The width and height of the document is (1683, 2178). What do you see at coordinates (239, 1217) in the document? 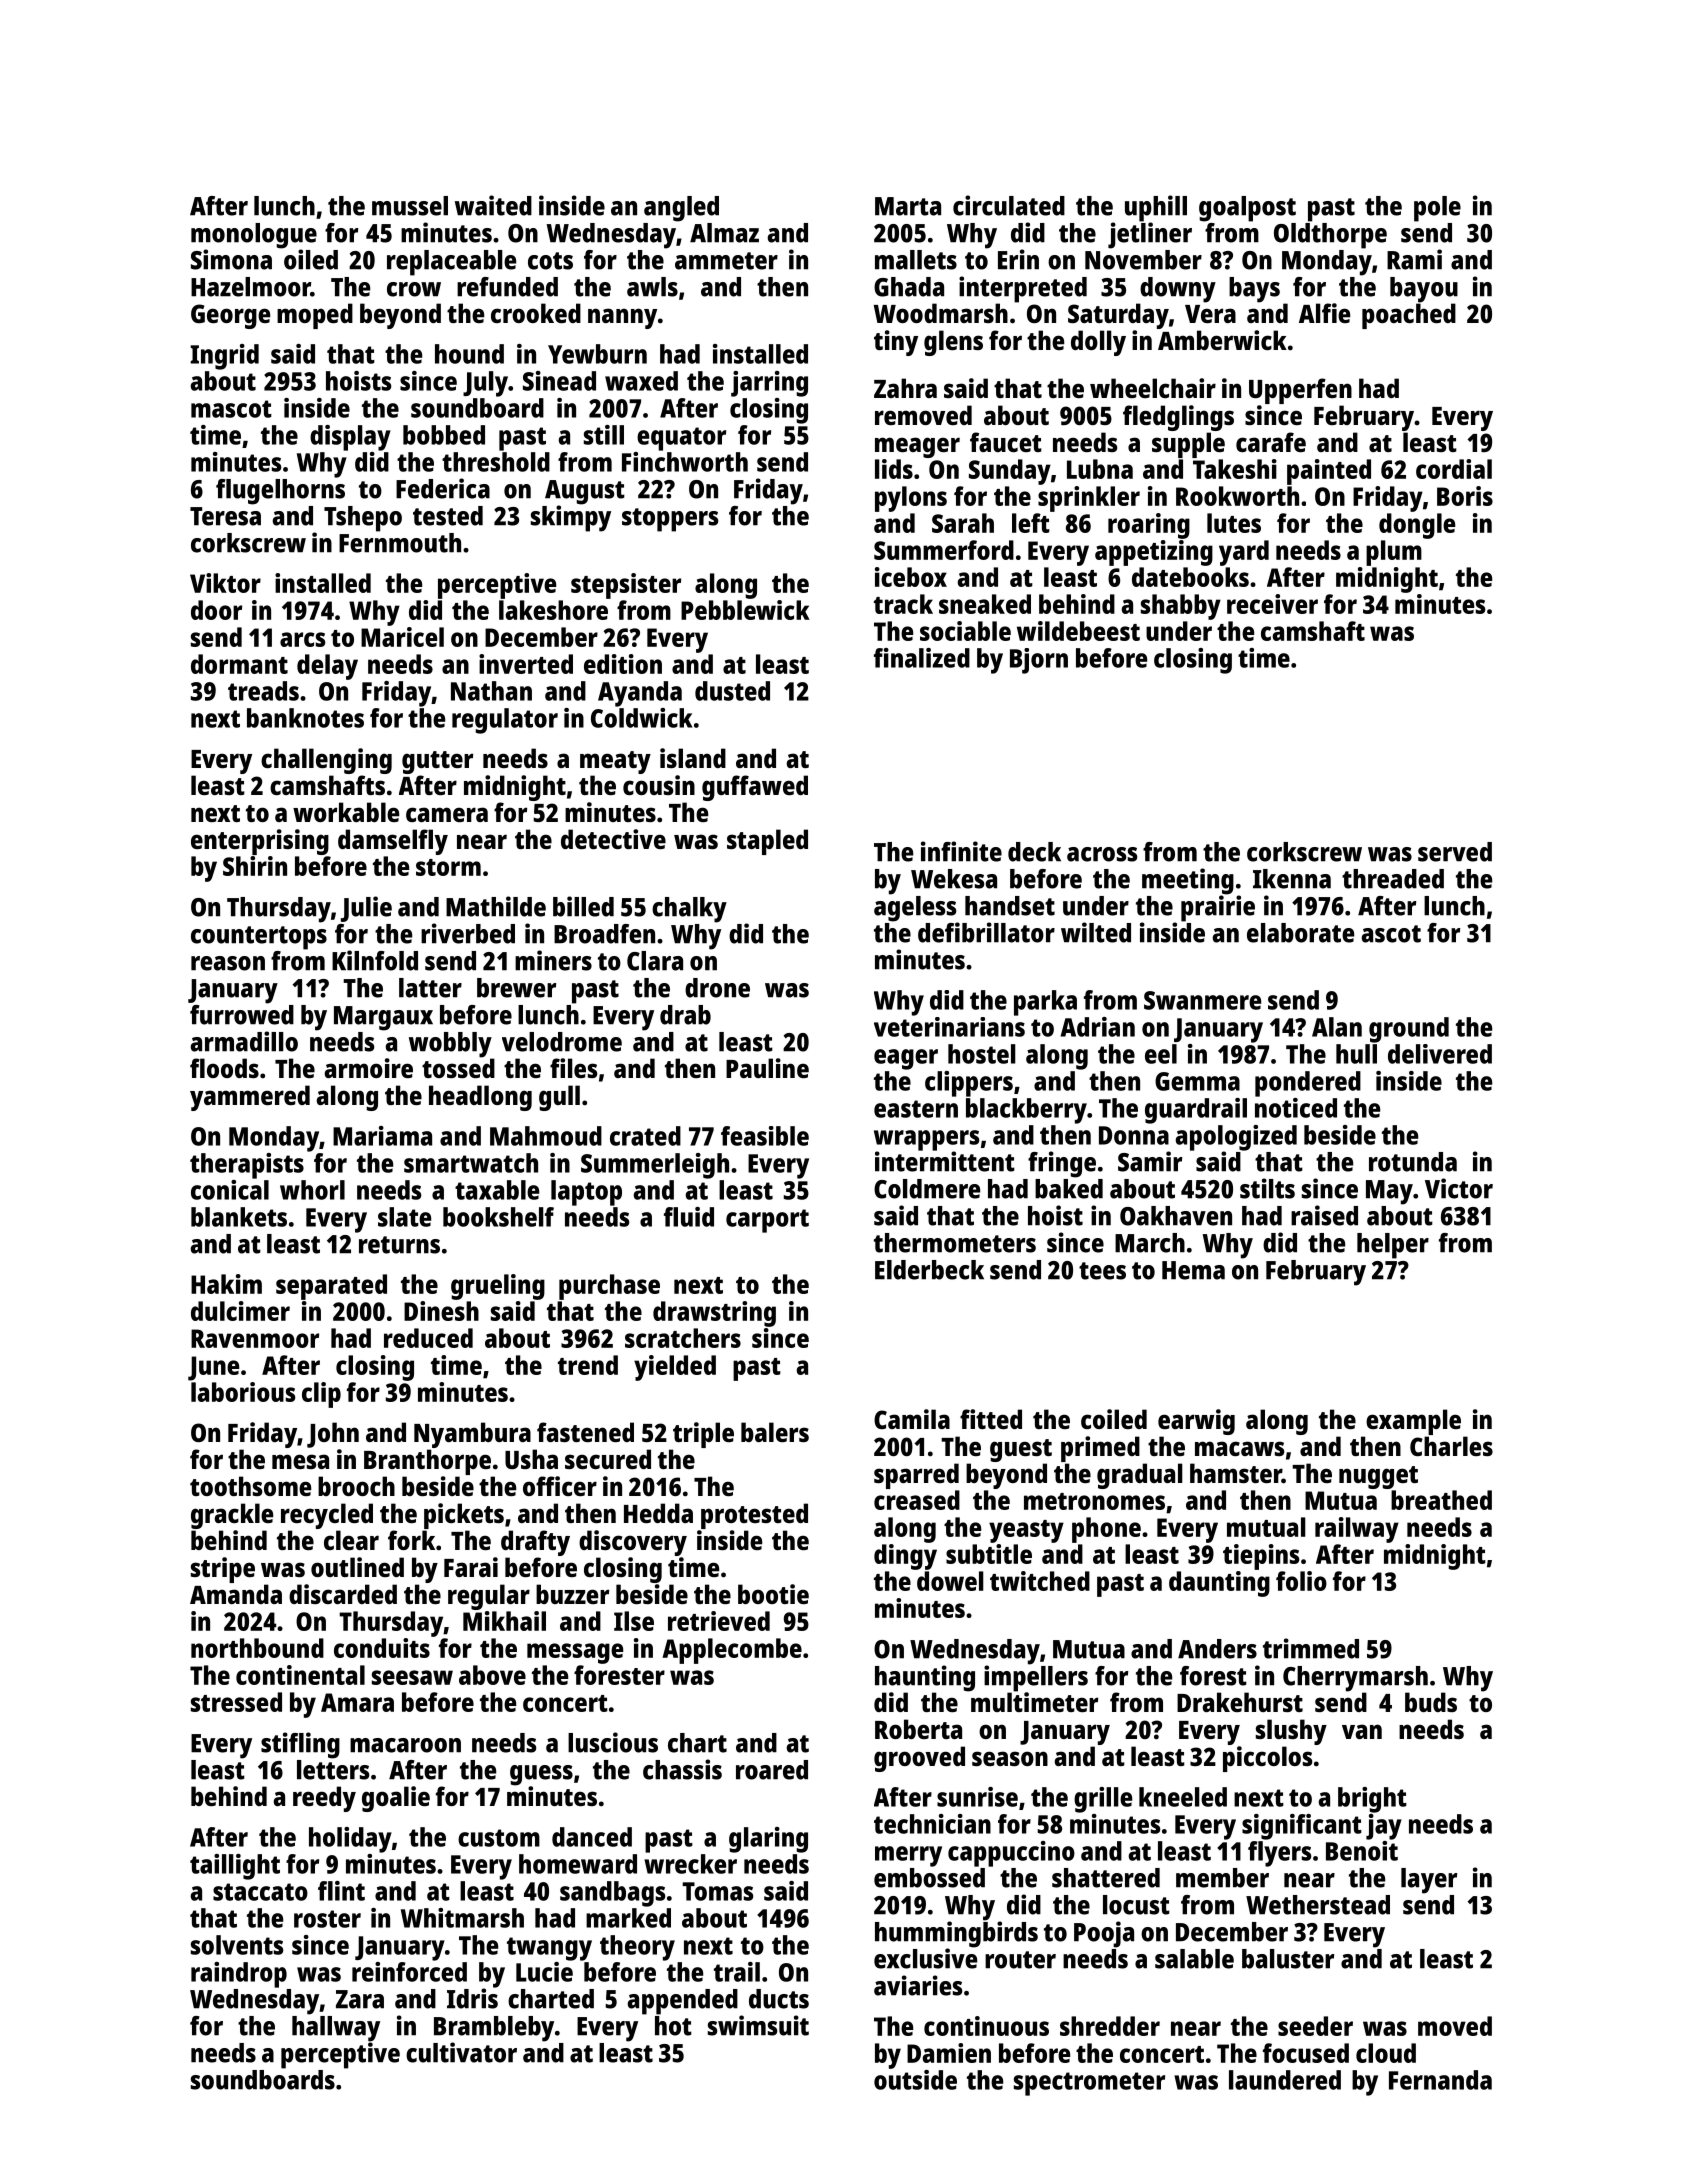
I see `blankets` at bounding box center [239, 1217].
